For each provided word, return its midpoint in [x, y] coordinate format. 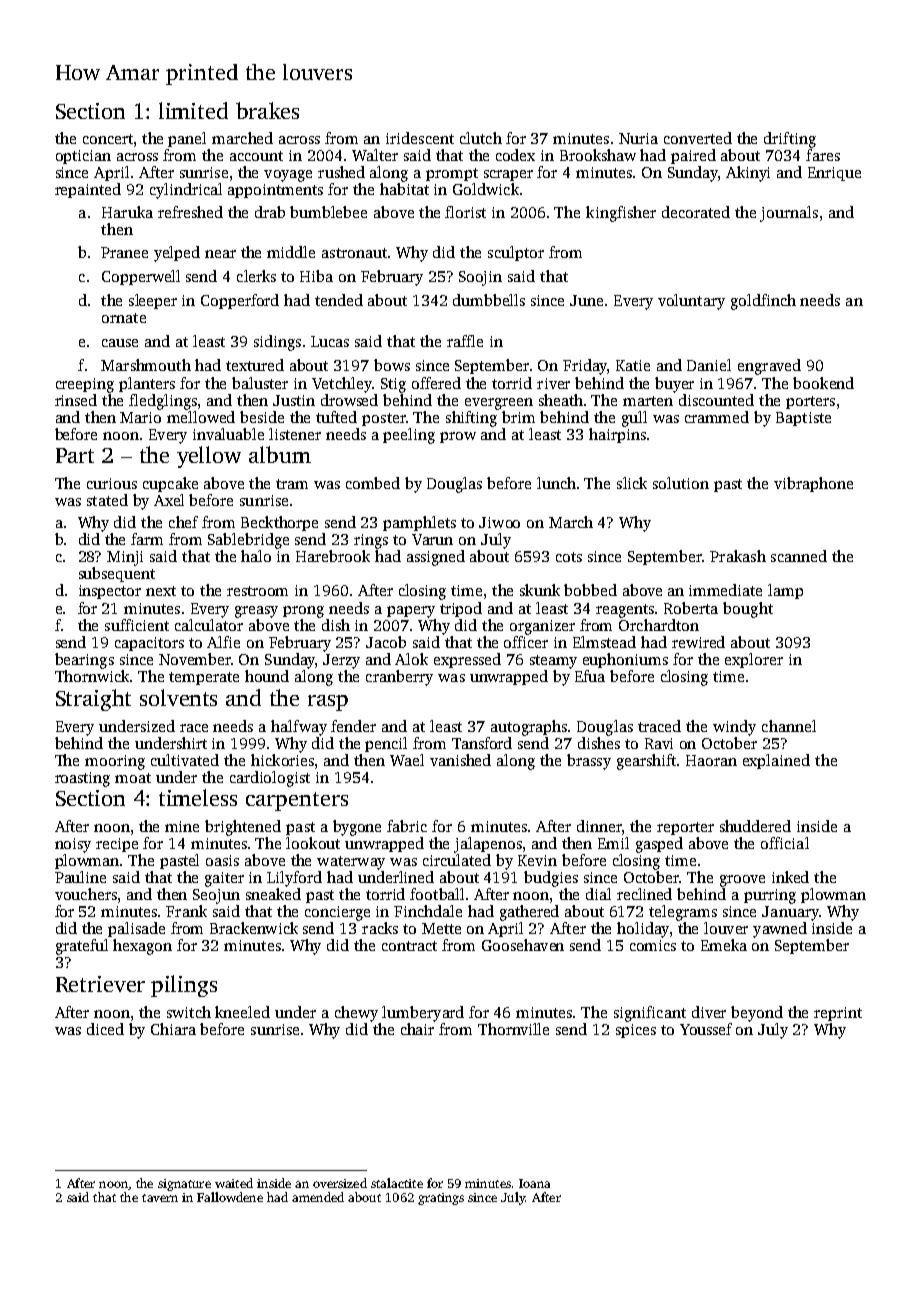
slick [632, 483]
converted [698, 138]
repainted [88, 190]
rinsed [76, 400]
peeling [409, 436]
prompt [452, 174]
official [785, 843]
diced [105, 1029]
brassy [589, 762]
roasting [82, 779]
